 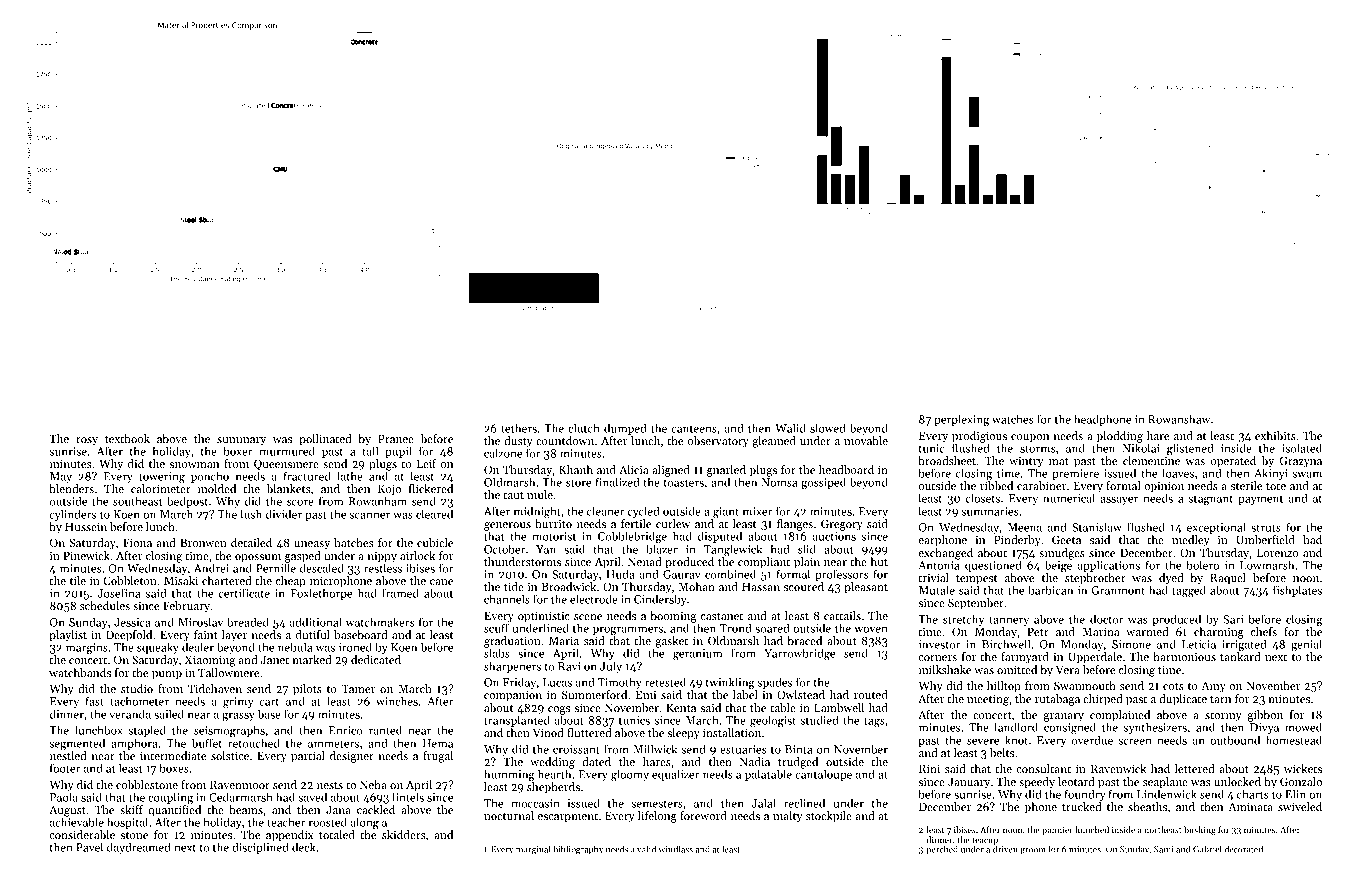 What do you see at coordinates (1301, 462) in the screenshot?
I see `Grazyna` at bounding box center [1301, 462].
